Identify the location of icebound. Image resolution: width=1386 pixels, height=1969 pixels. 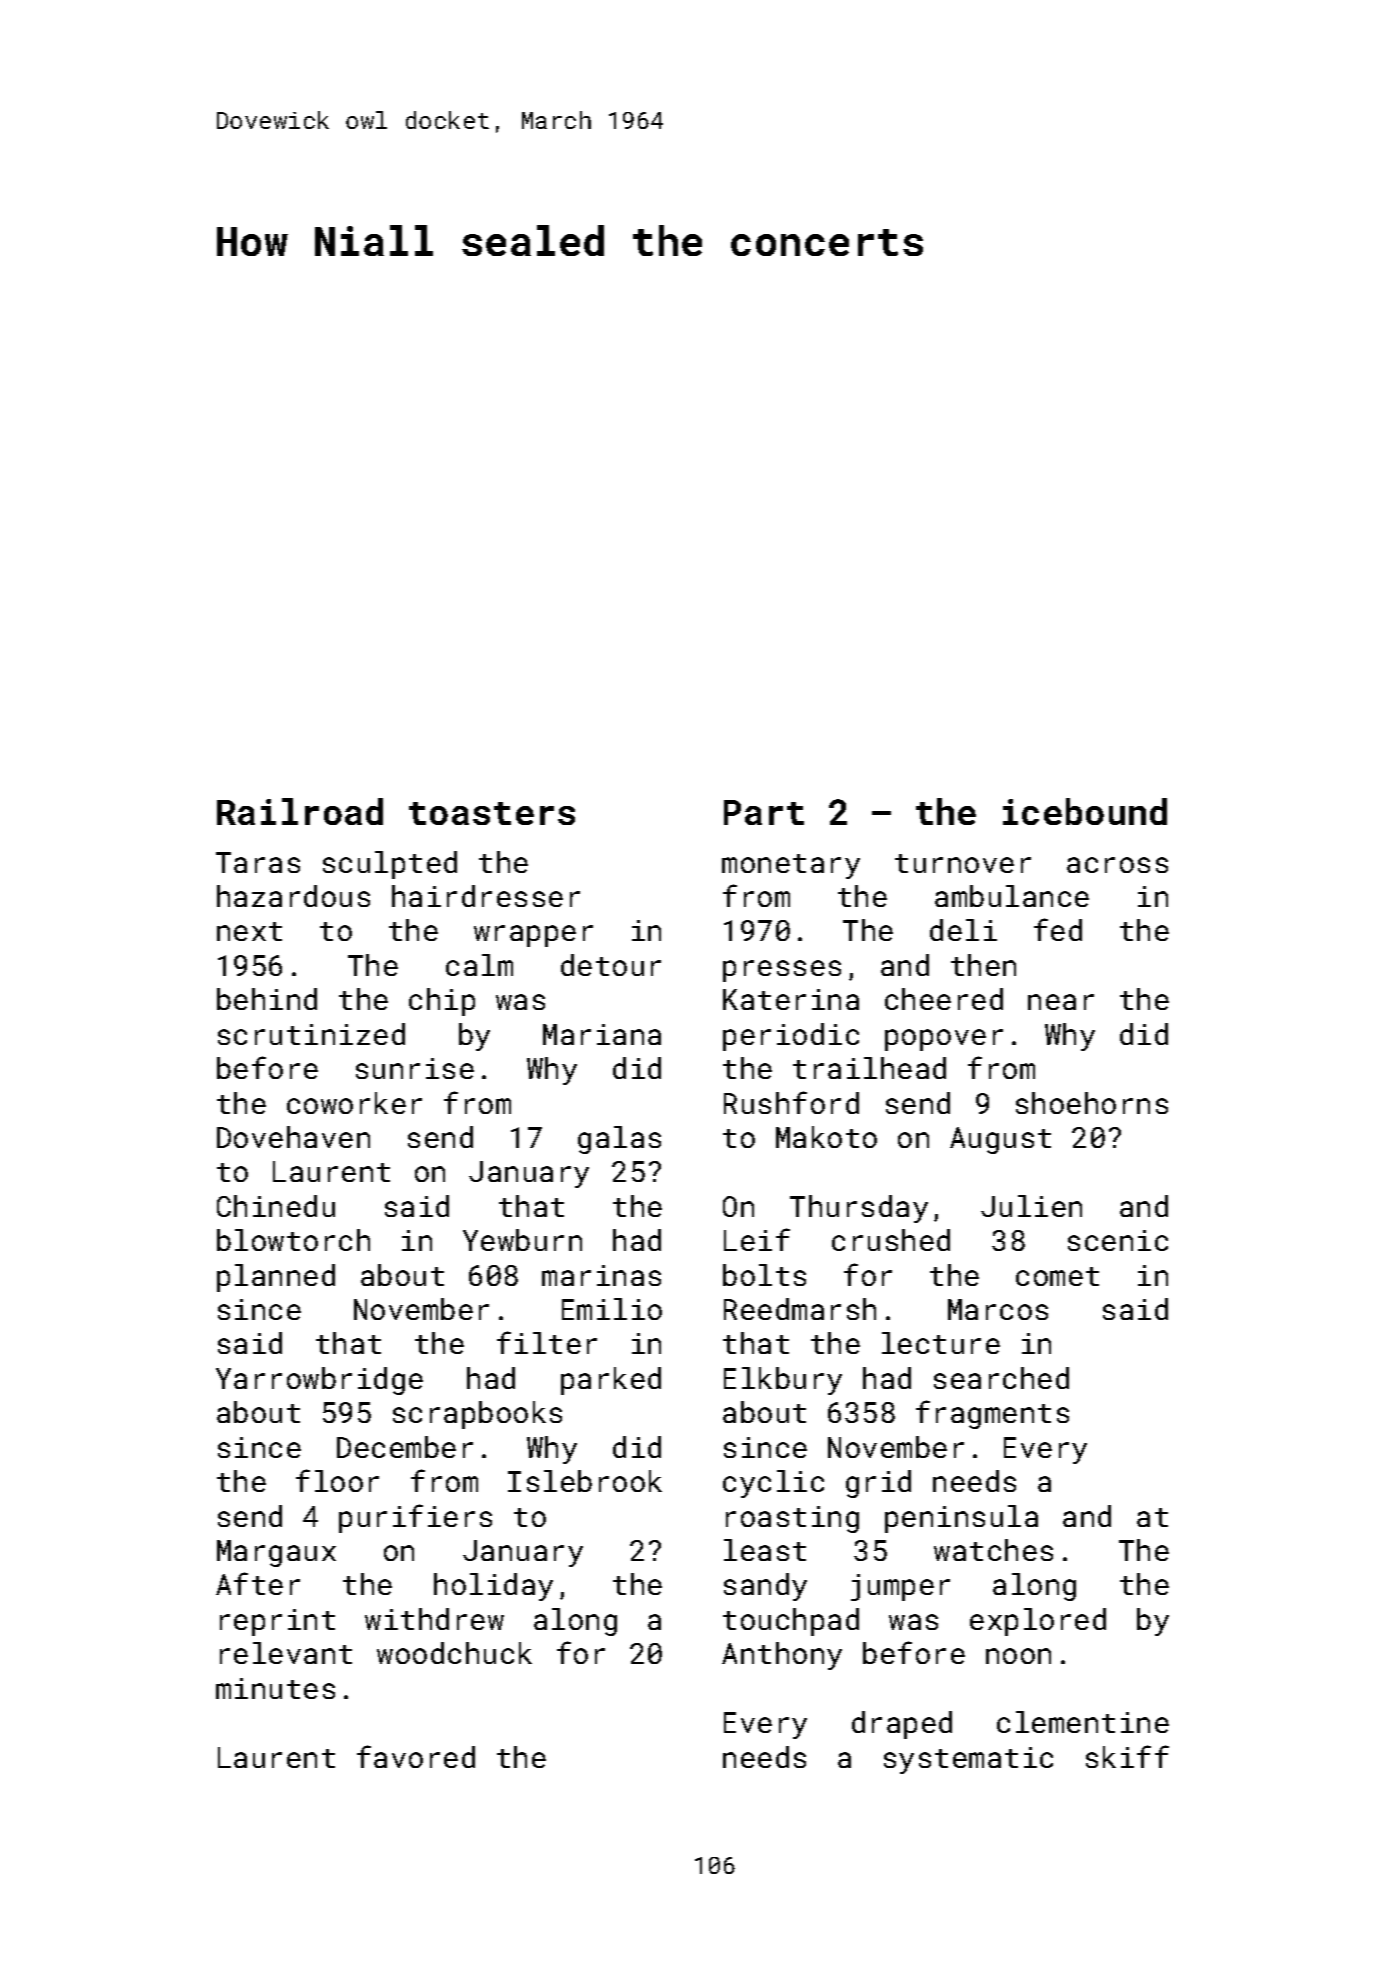
(1085, 811).
